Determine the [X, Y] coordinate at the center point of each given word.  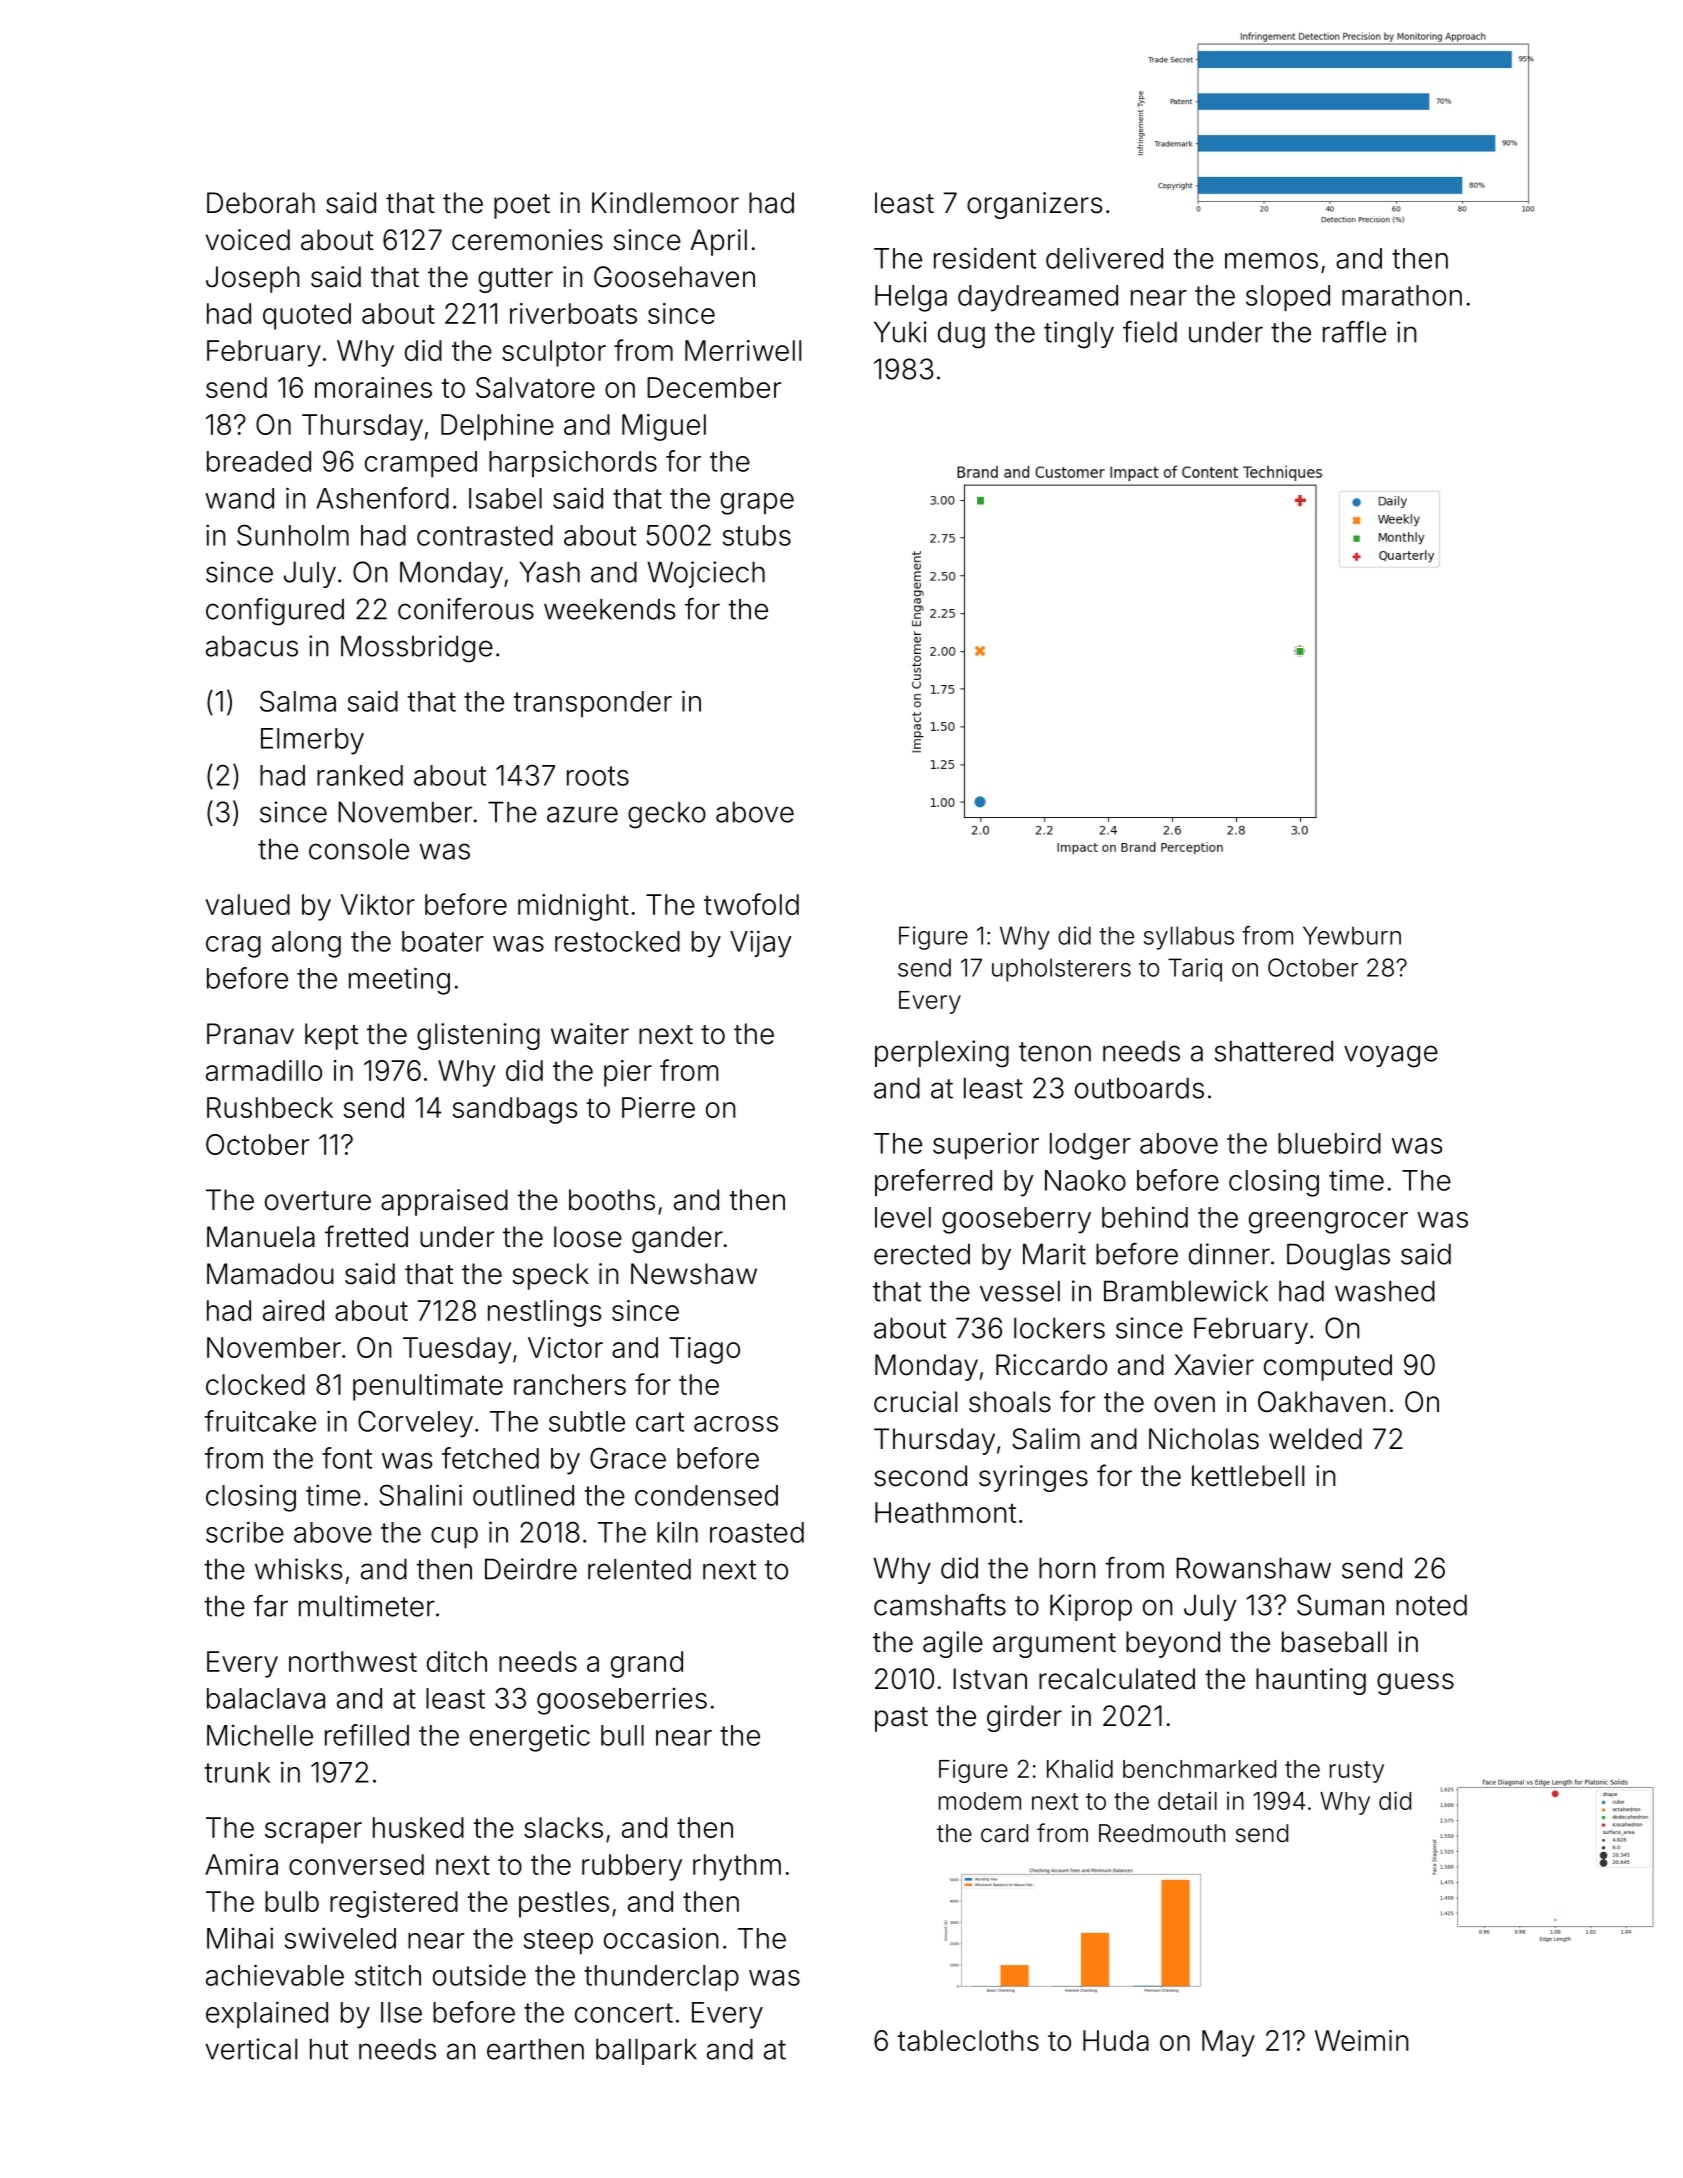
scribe [245, 1532]
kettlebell [1248, 1476]
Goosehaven [674, 277]
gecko [667, 815]
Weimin [1361, 2040]
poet [522, 206]
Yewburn [1352, 935]
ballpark [646, 2051]
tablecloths [968, 2040]
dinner [1229, 1254]
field [1150, 332]
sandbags [514, 1110]
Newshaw [694, 1274]
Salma [298, 701]
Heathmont [945, 1512]
